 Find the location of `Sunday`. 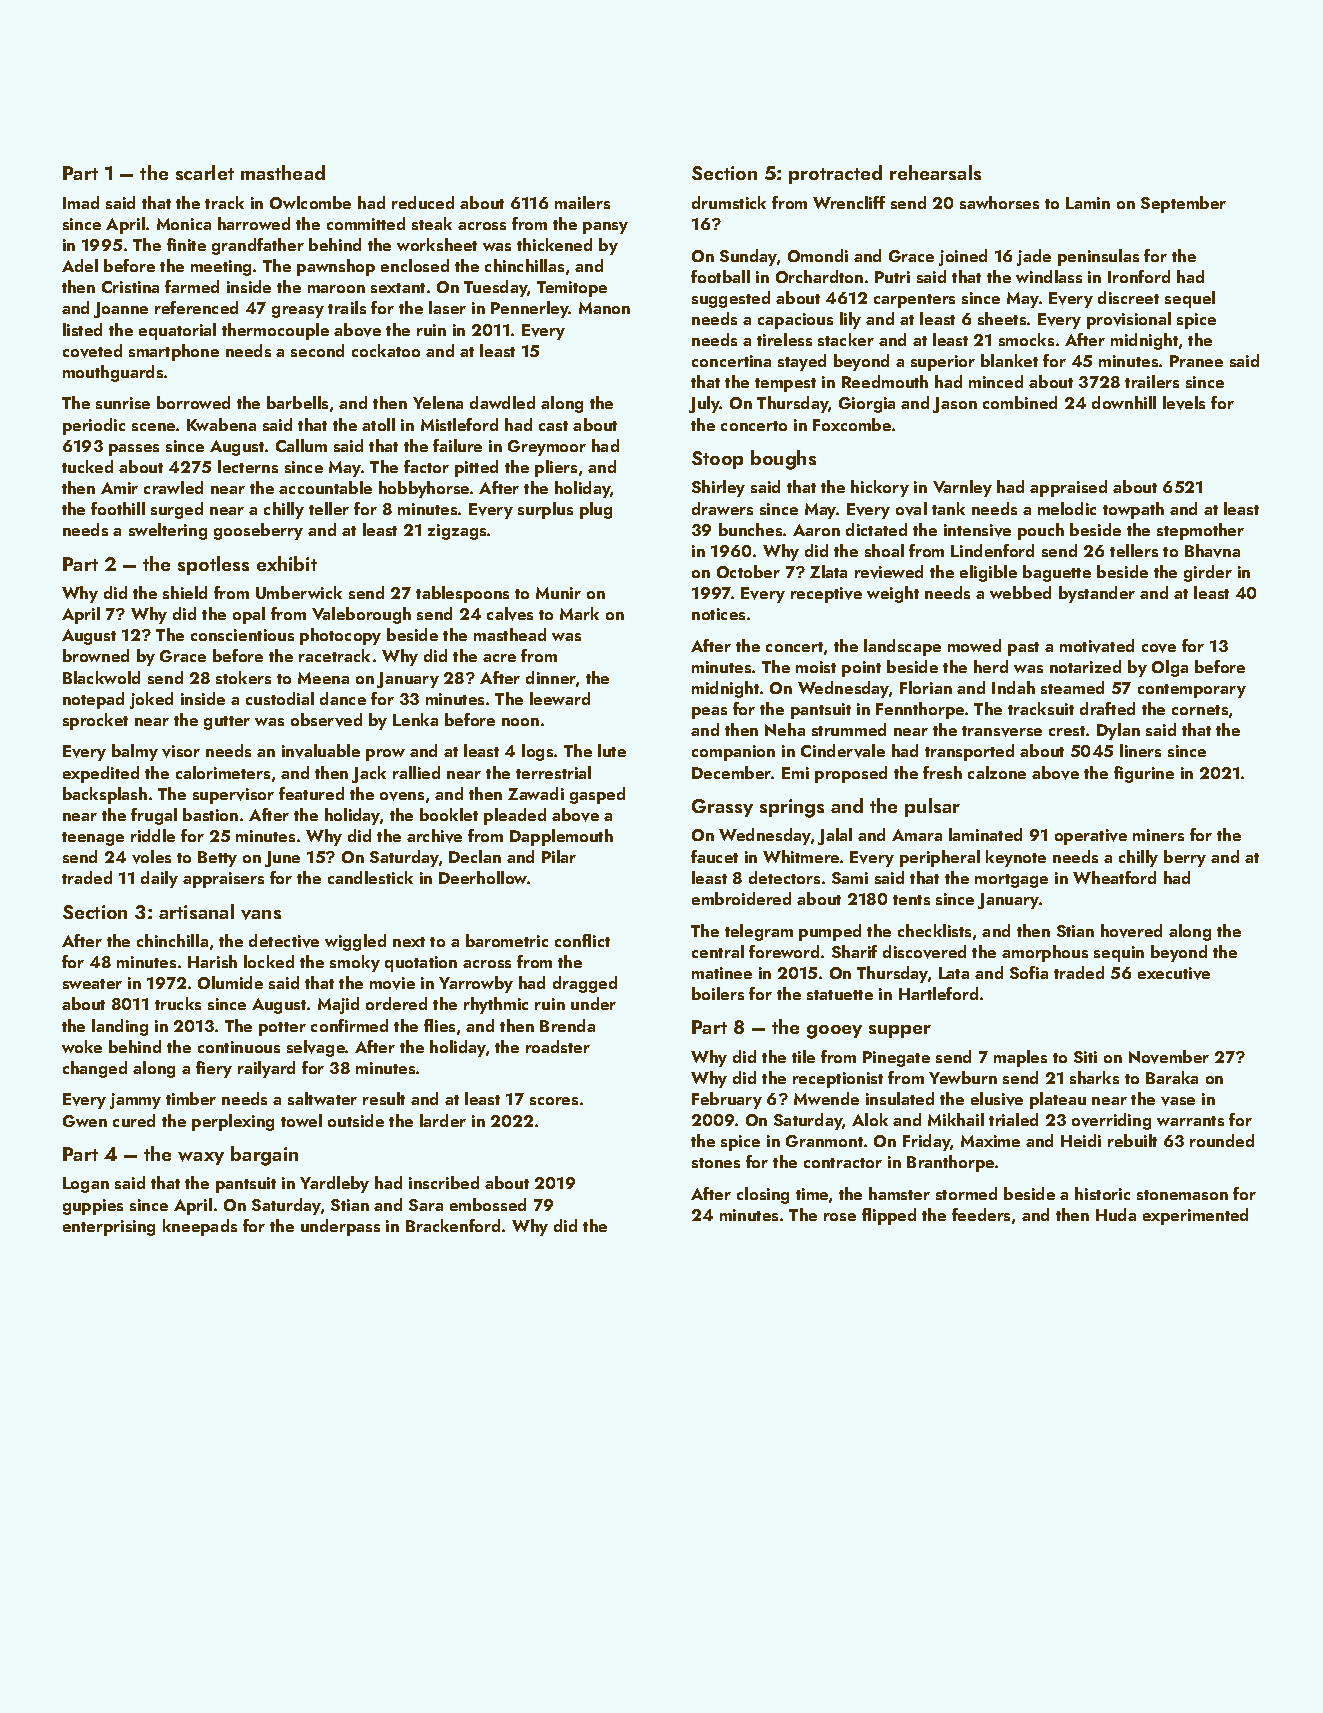

Sunday is located at coordinates (748, 257).
